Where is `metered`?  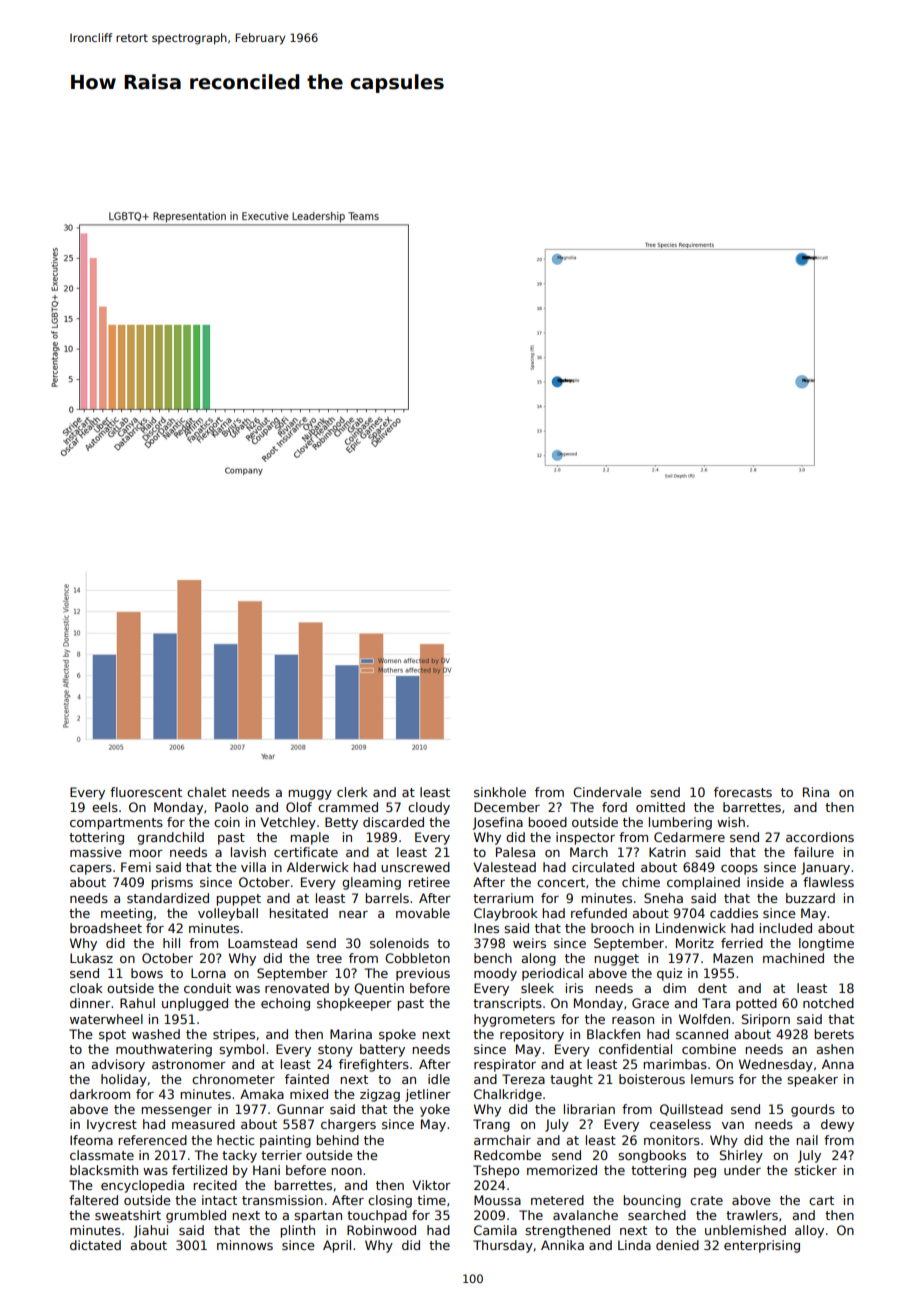
metered is located at coordinates (557, 1200).
